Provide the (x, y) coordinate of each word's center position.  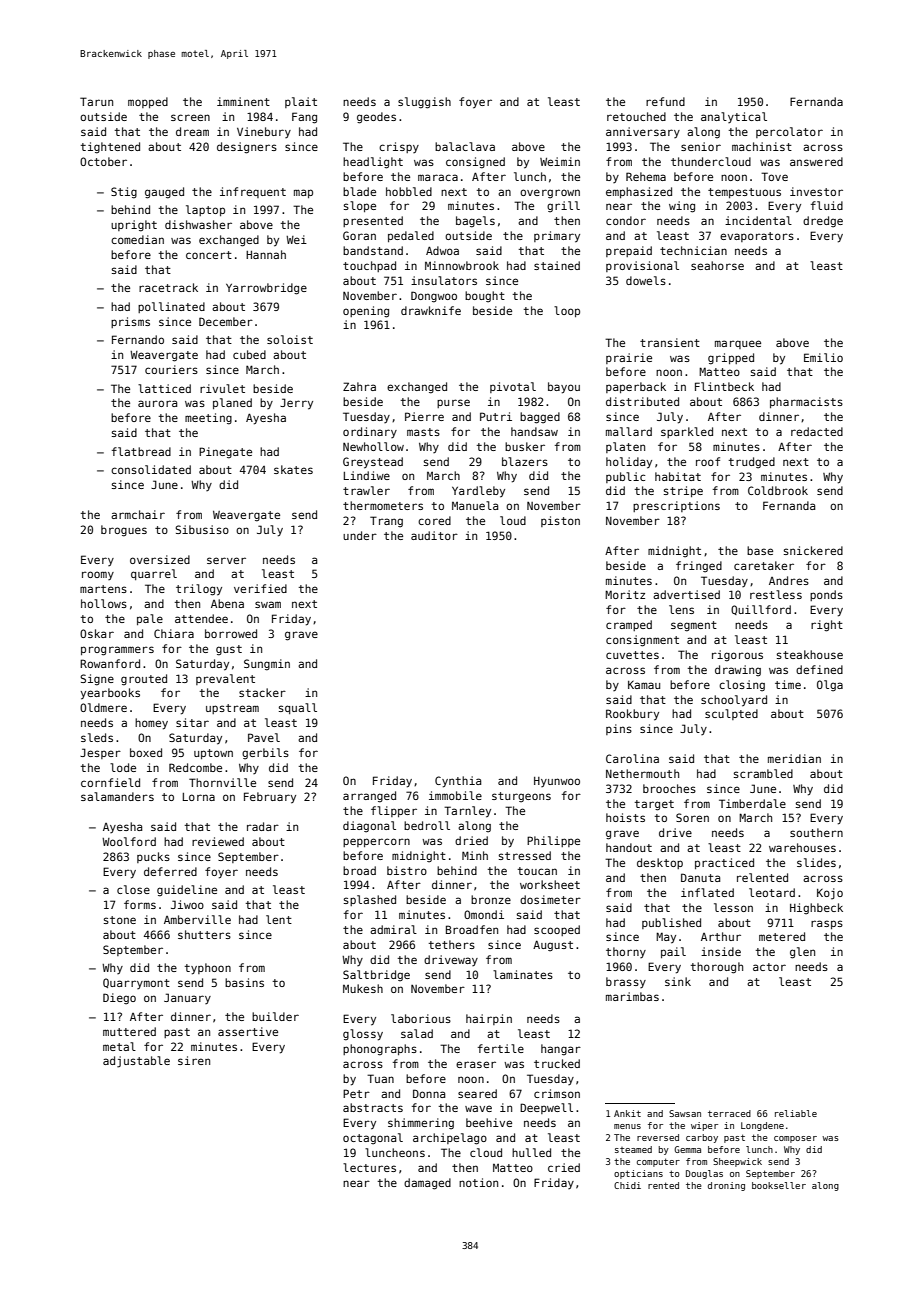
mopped (148, 102)
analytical (734, 117)
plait (301, 102)
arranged (369, 797)
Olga (830, 686)
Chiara (174, 633)
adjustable (136, 1062)
